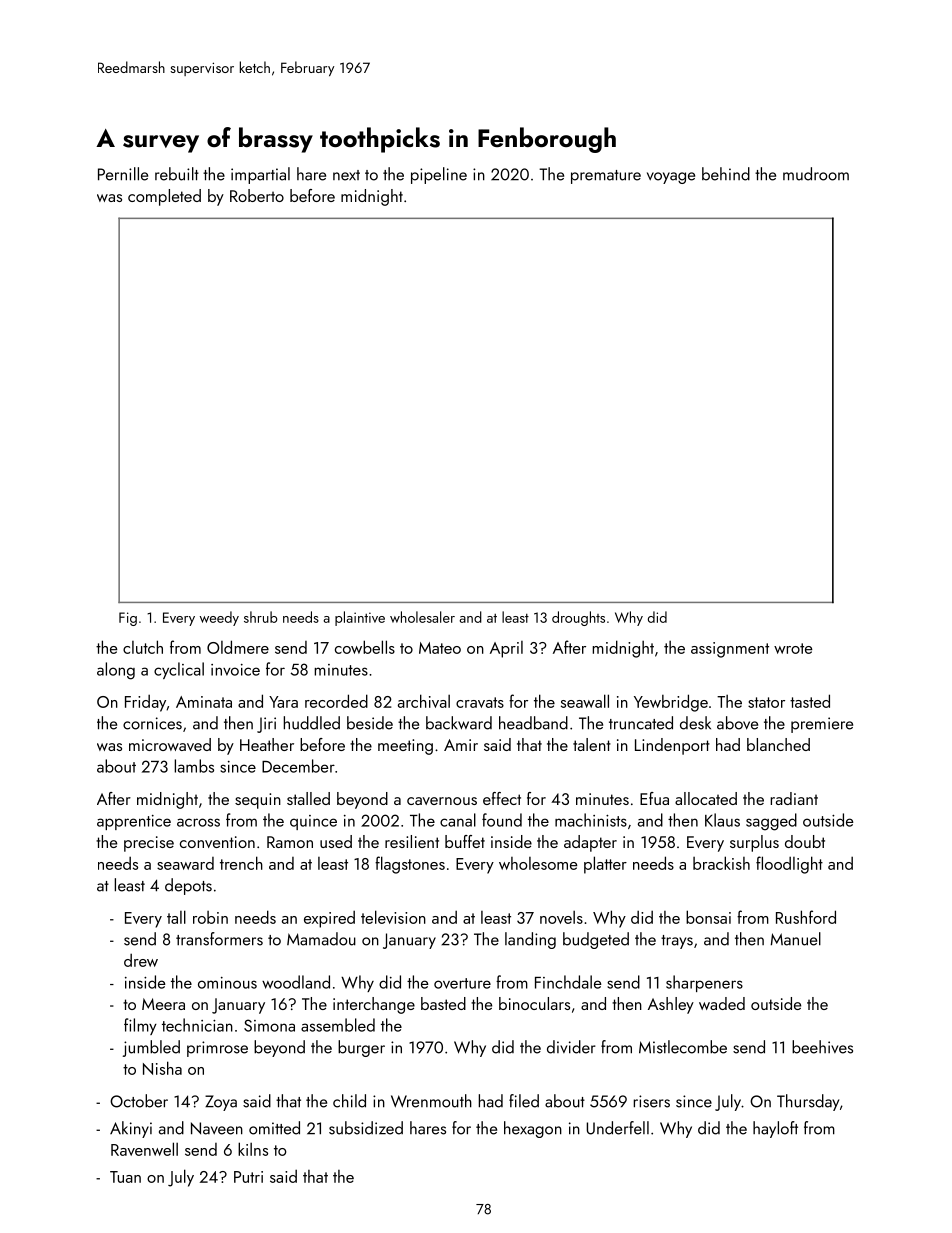 The image size is (952, 1233). I want to click on mudroom, so click(816, 174).
